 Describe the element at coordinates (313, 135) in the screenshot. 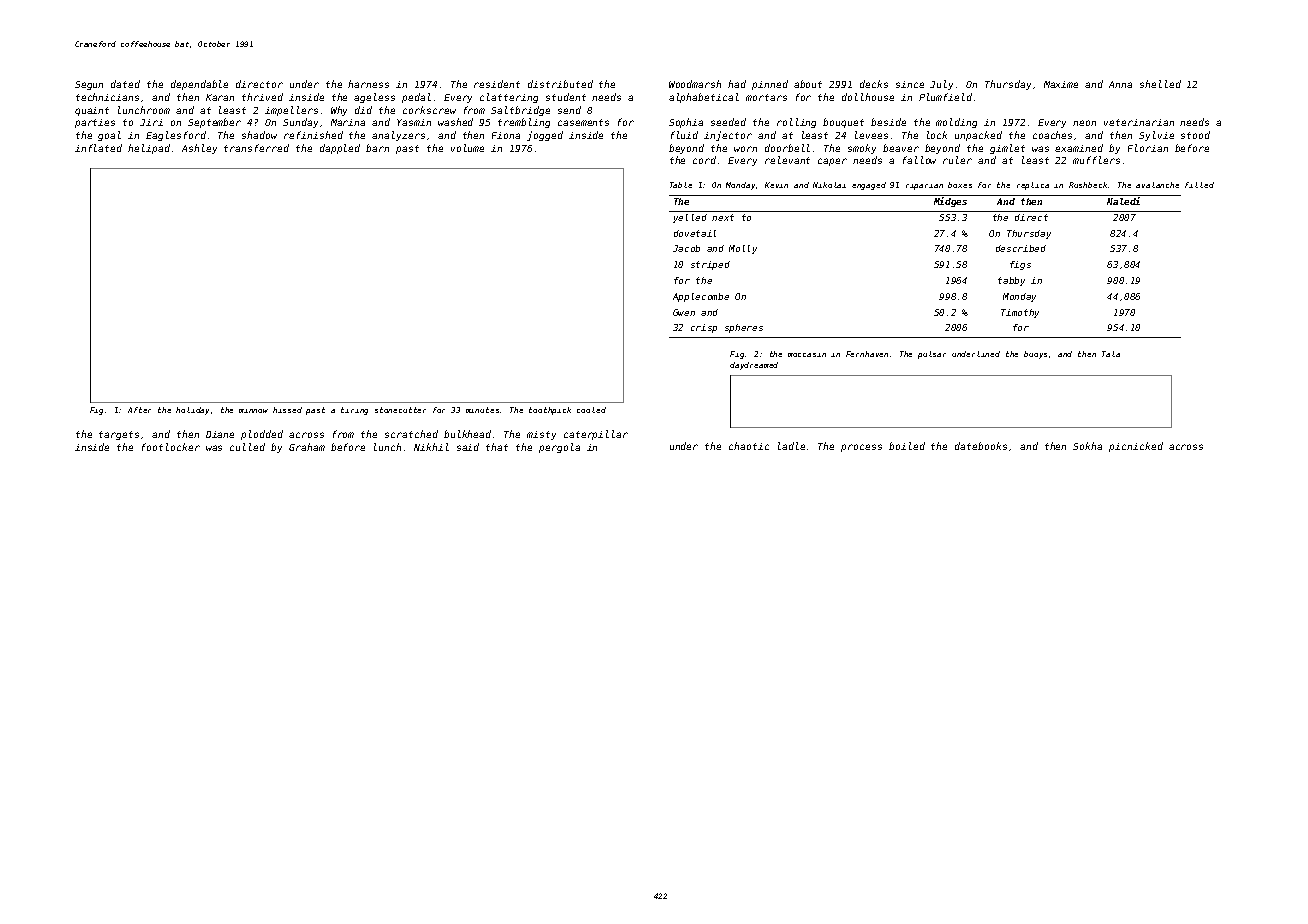

I see `refinished` at that location.
